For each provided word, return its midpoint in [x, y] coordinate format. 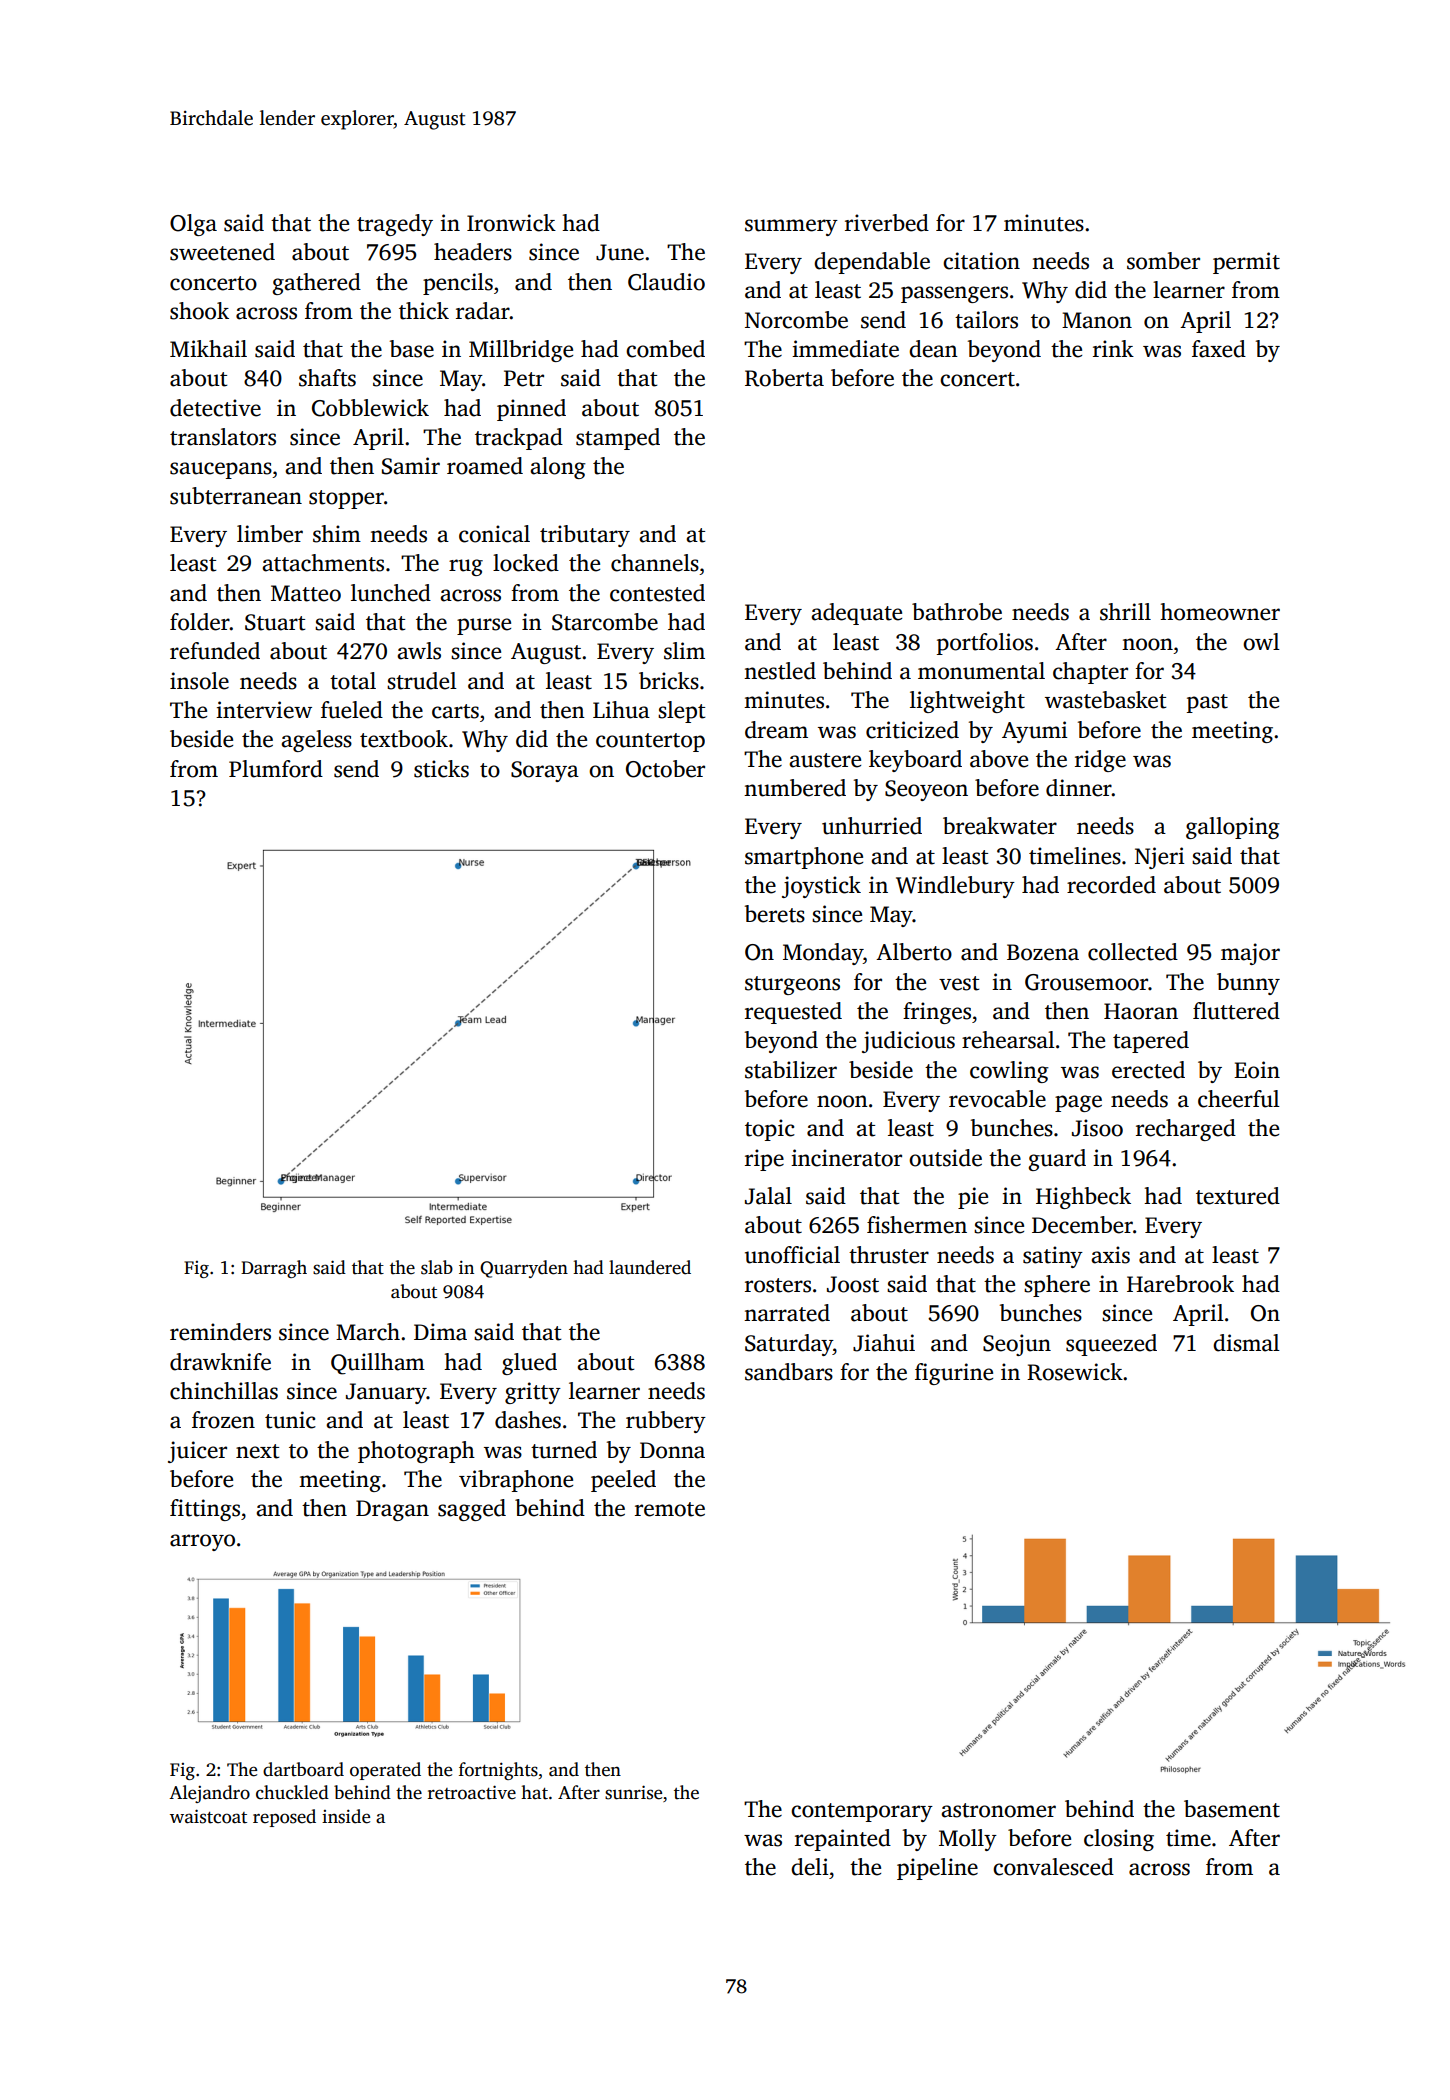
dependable [872, 263]
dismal [1246, 1343]
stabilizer [791, 1070]
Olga [193, 225]
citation [981, 261]
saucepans [221, 470]
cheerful [1239, 1099]
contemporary [862, 1812]
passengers [954, 294]
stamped [618, 439]
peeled [623, 1481]
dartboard [303, 1769]
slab [437, 1267]
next [257, 1451]
